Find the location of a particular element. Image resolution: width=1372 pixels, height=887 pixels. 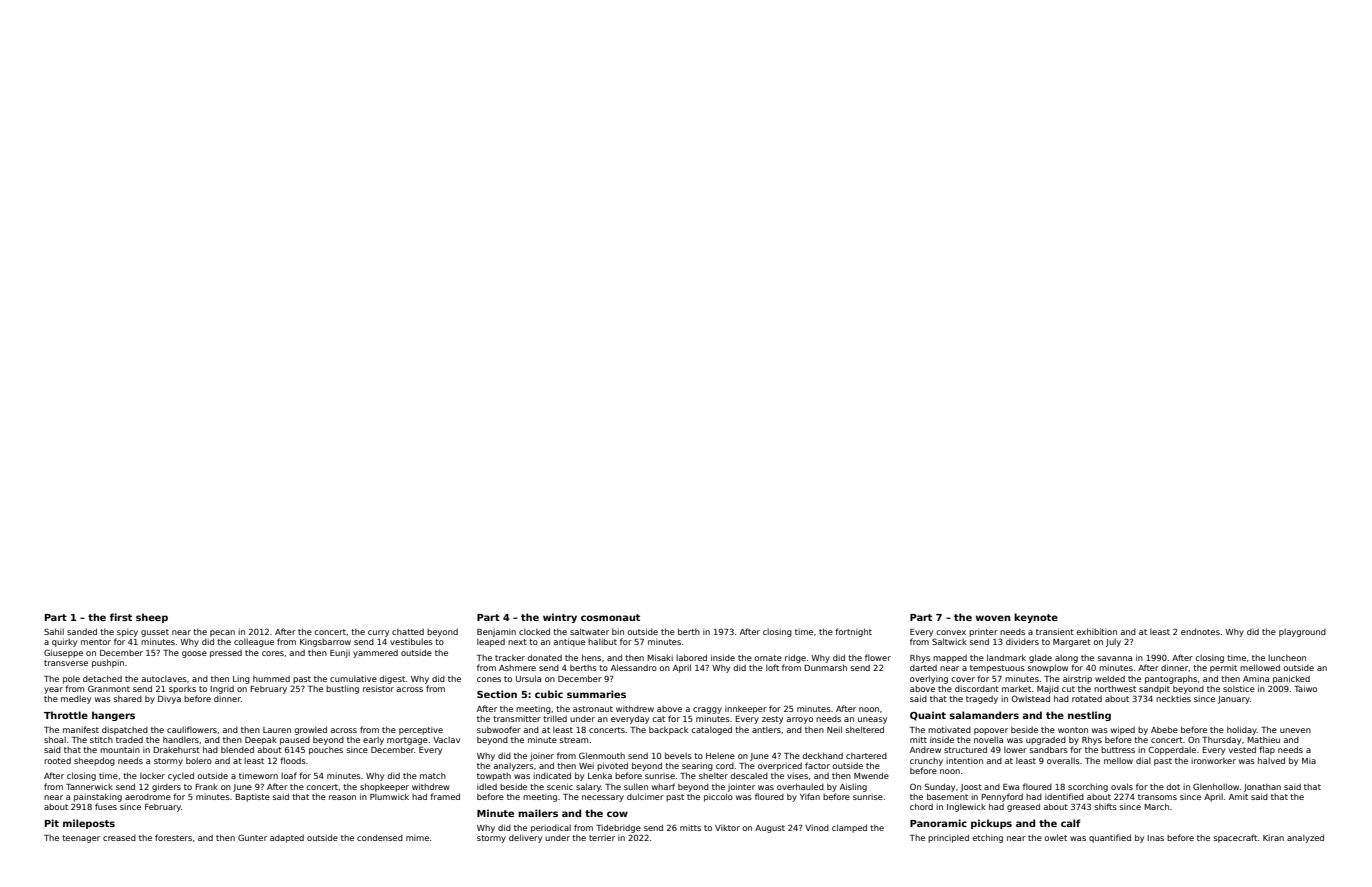

adapted is located at coordinates (287, 838).
